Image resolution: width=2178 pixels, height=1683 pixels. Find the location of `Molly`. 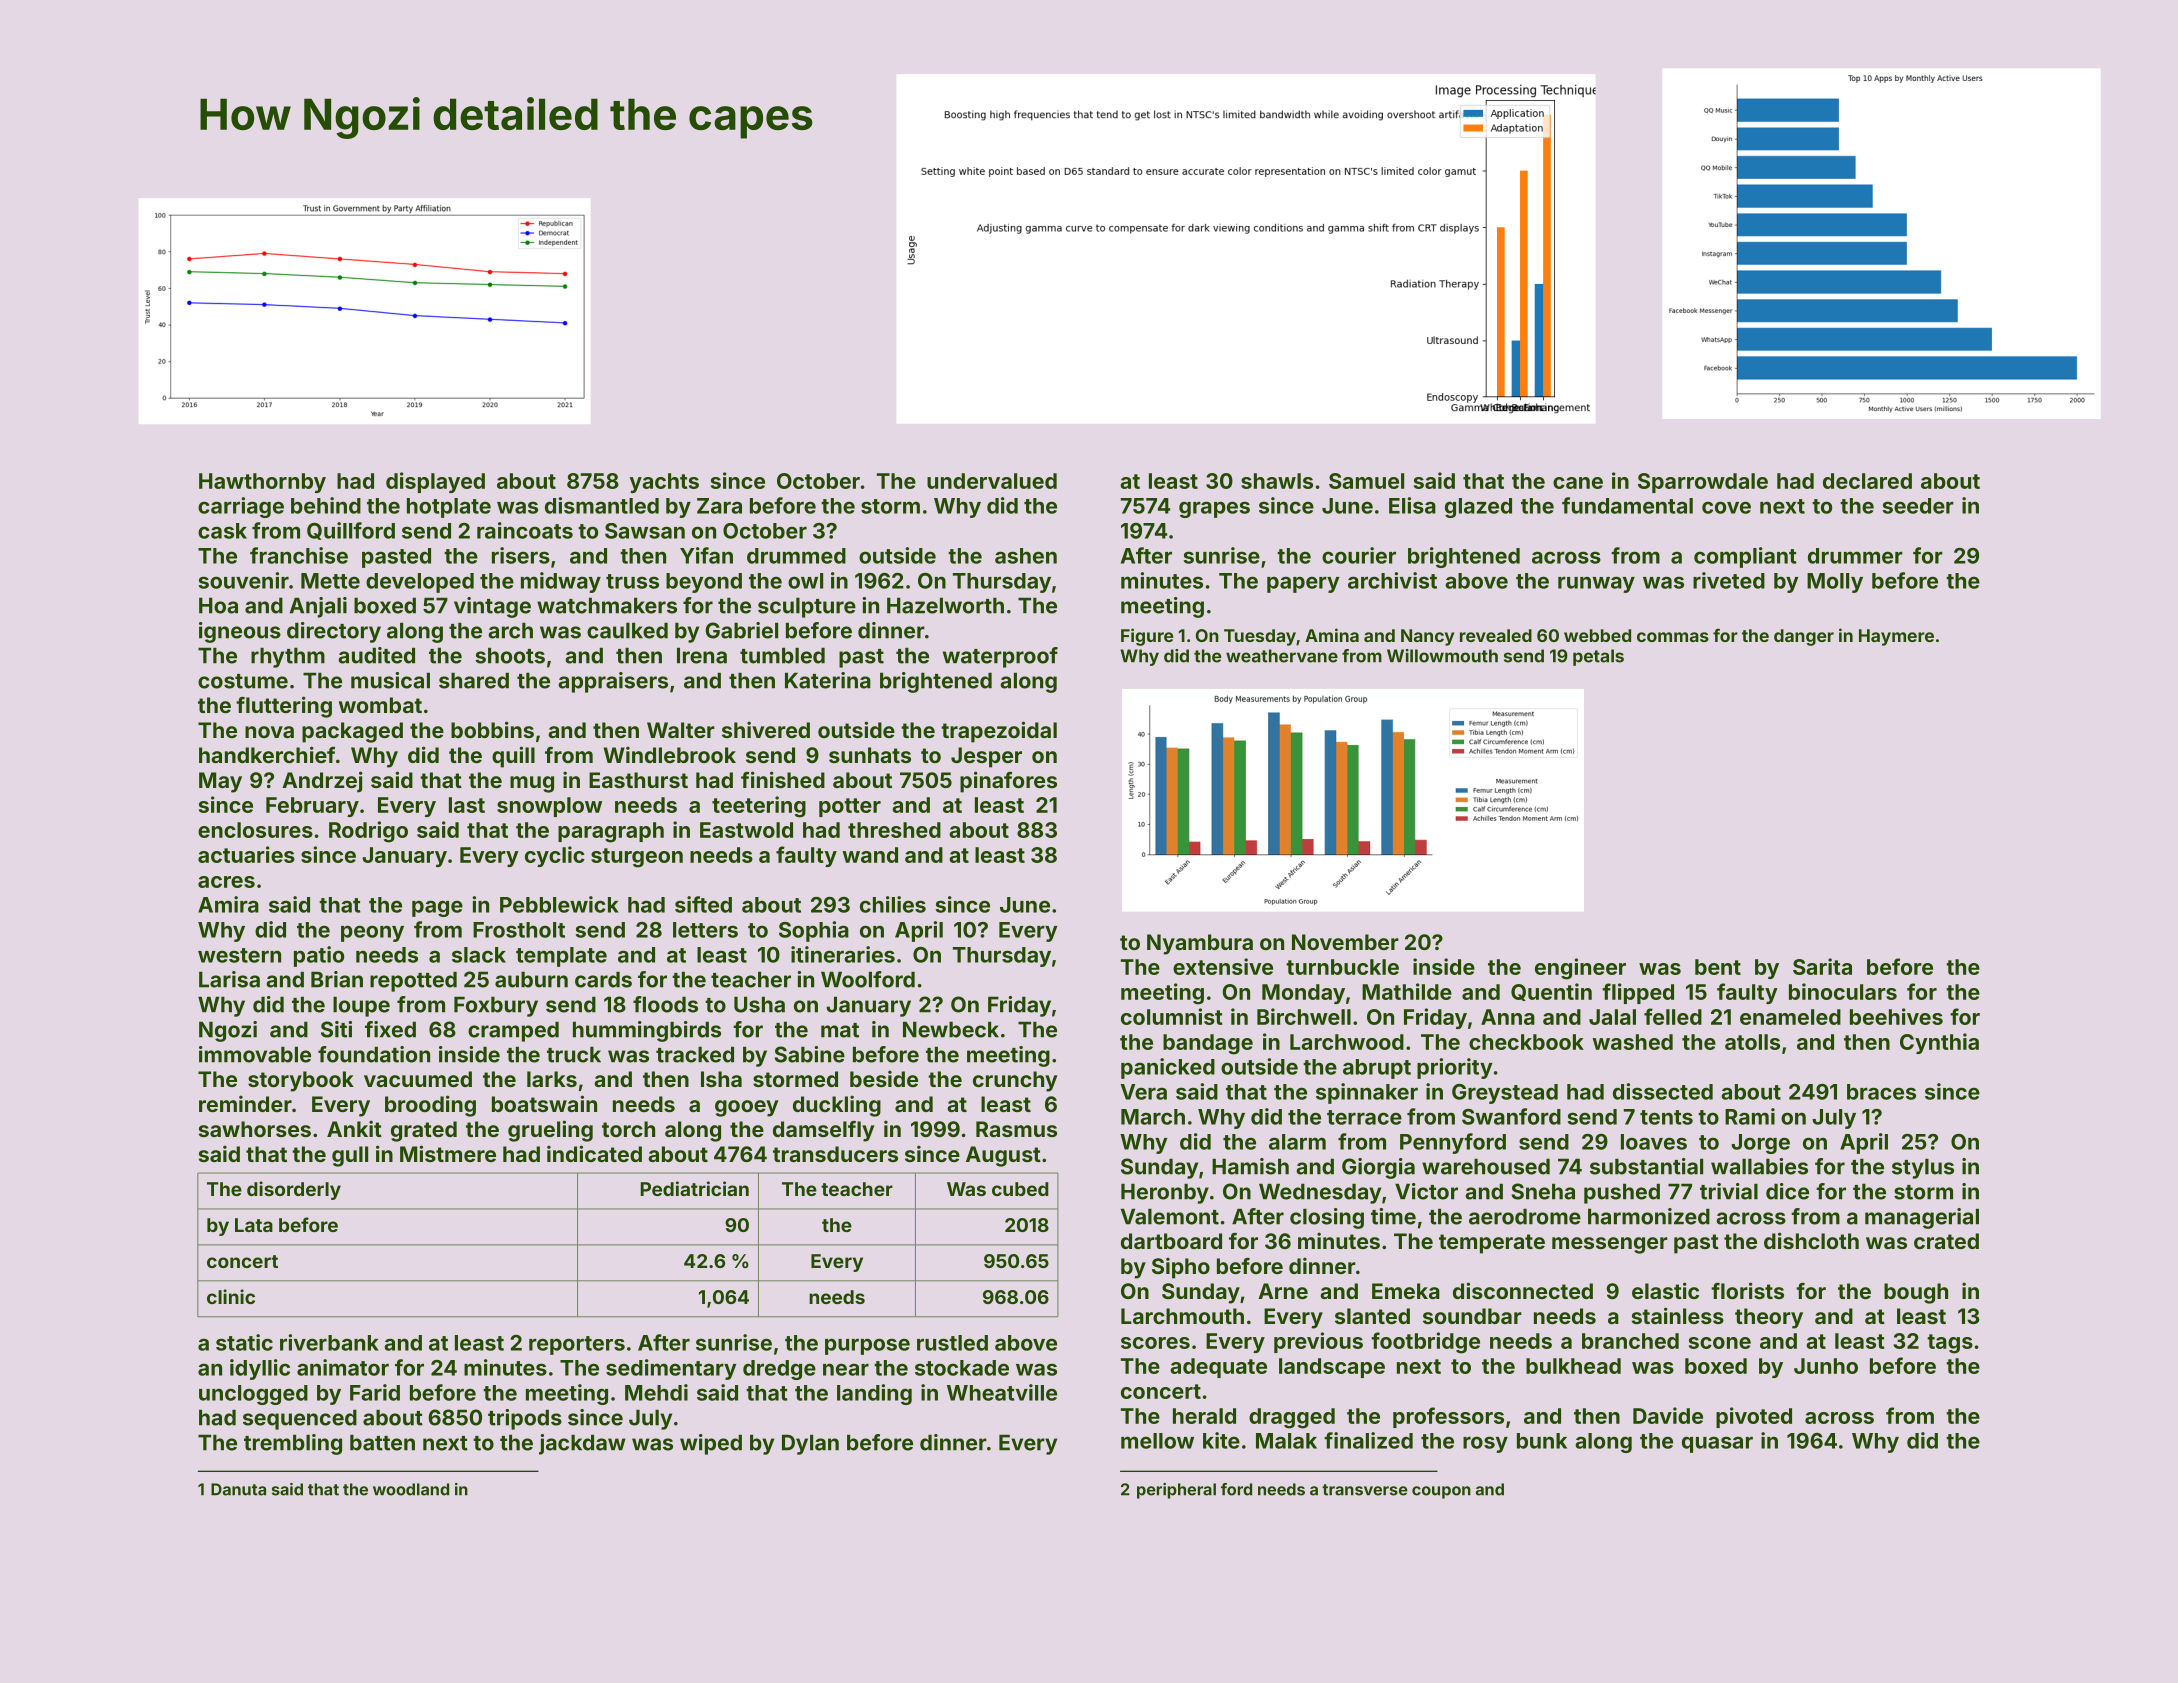

Molly is located at coordinates (1835, 583).
